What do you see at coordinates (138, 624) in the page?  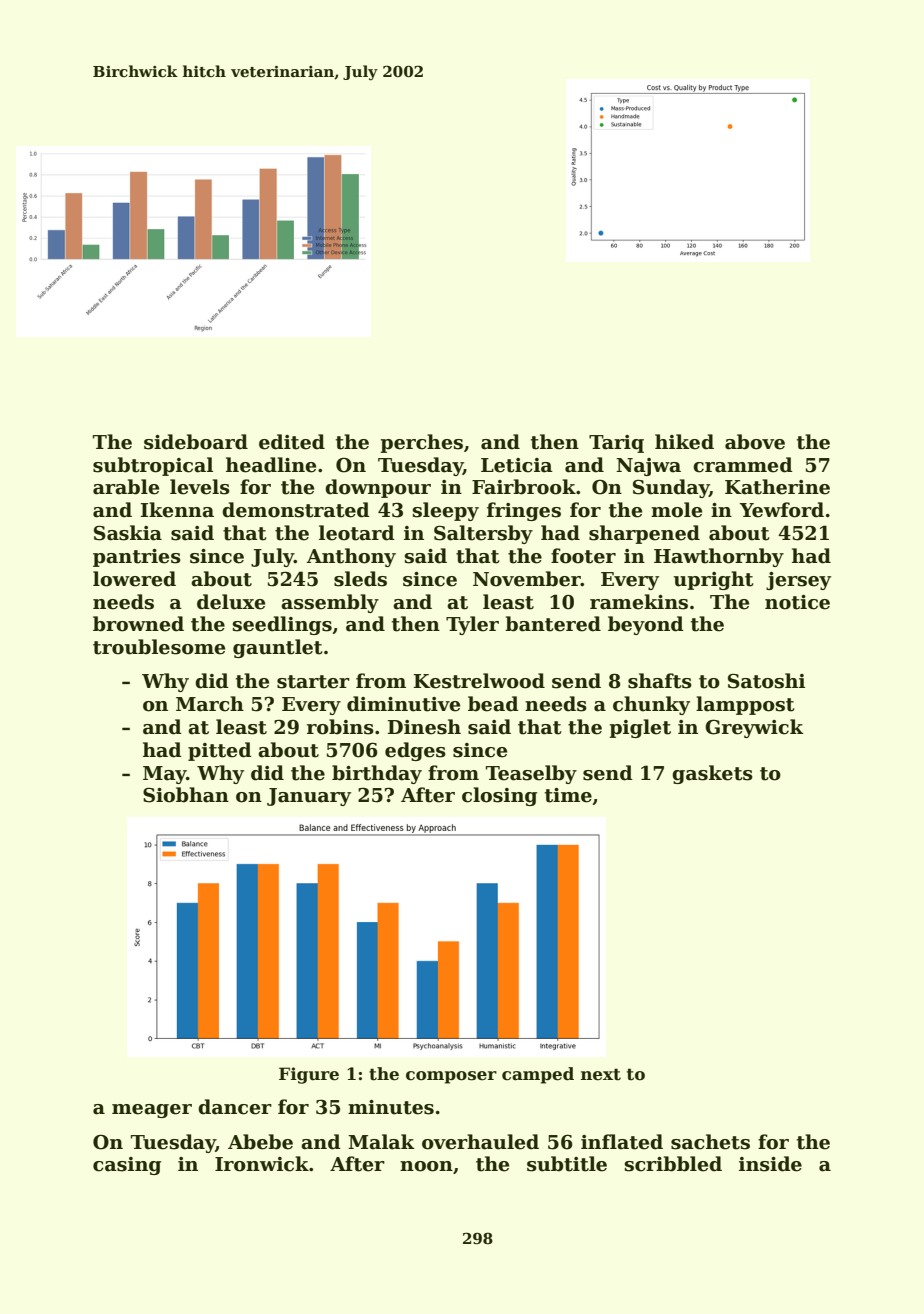 I see `browned` at bounding box center [138, 624].
